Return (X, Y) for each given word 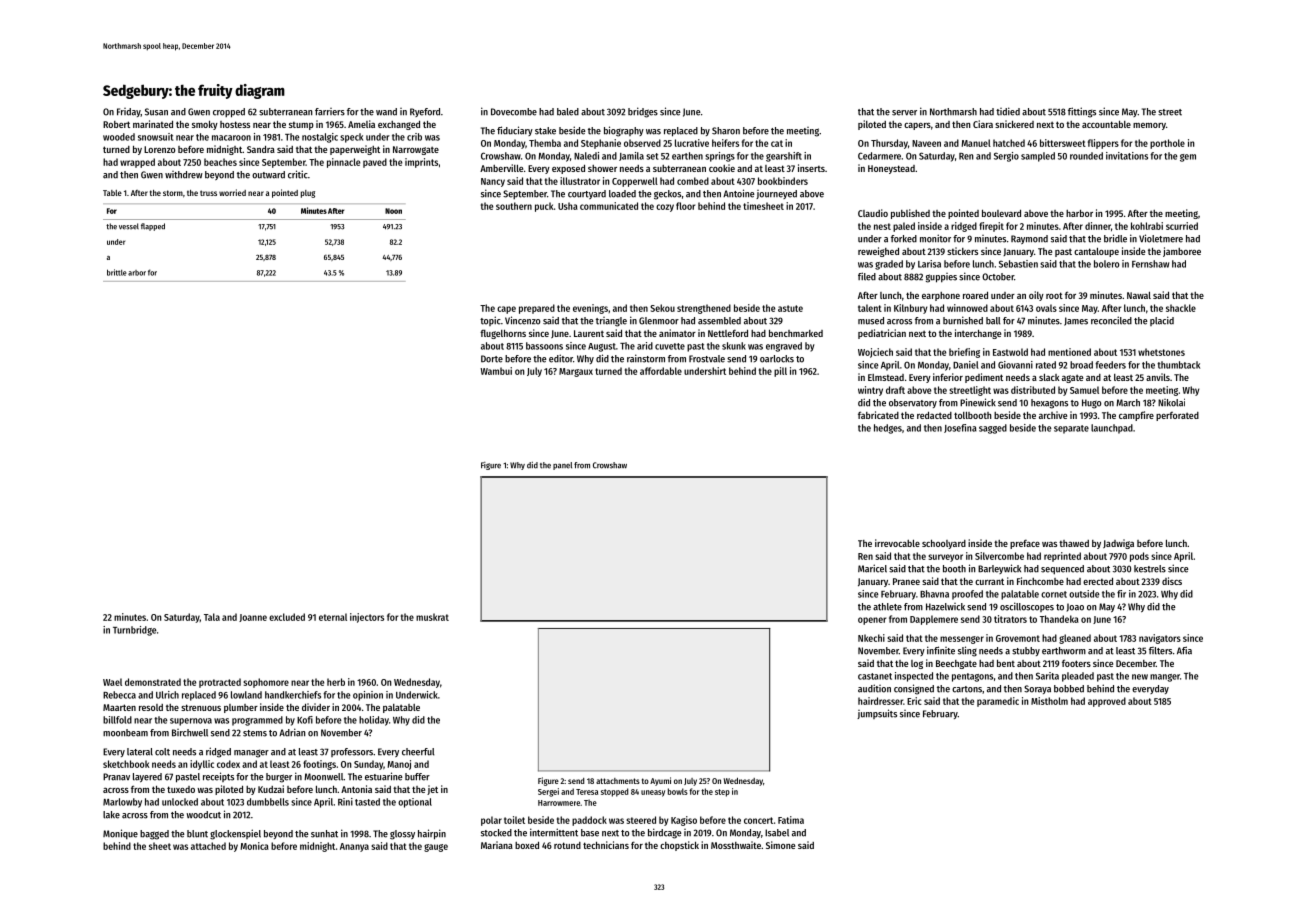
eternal (333, 617)
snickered (1014, 124)
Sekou (662, 308)
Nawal (1139, 295)
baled (568, 112)
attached (208, 846)
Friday (129, 112)
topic (490, 321)
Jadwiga (1118, 544)
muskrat (432, 617)
